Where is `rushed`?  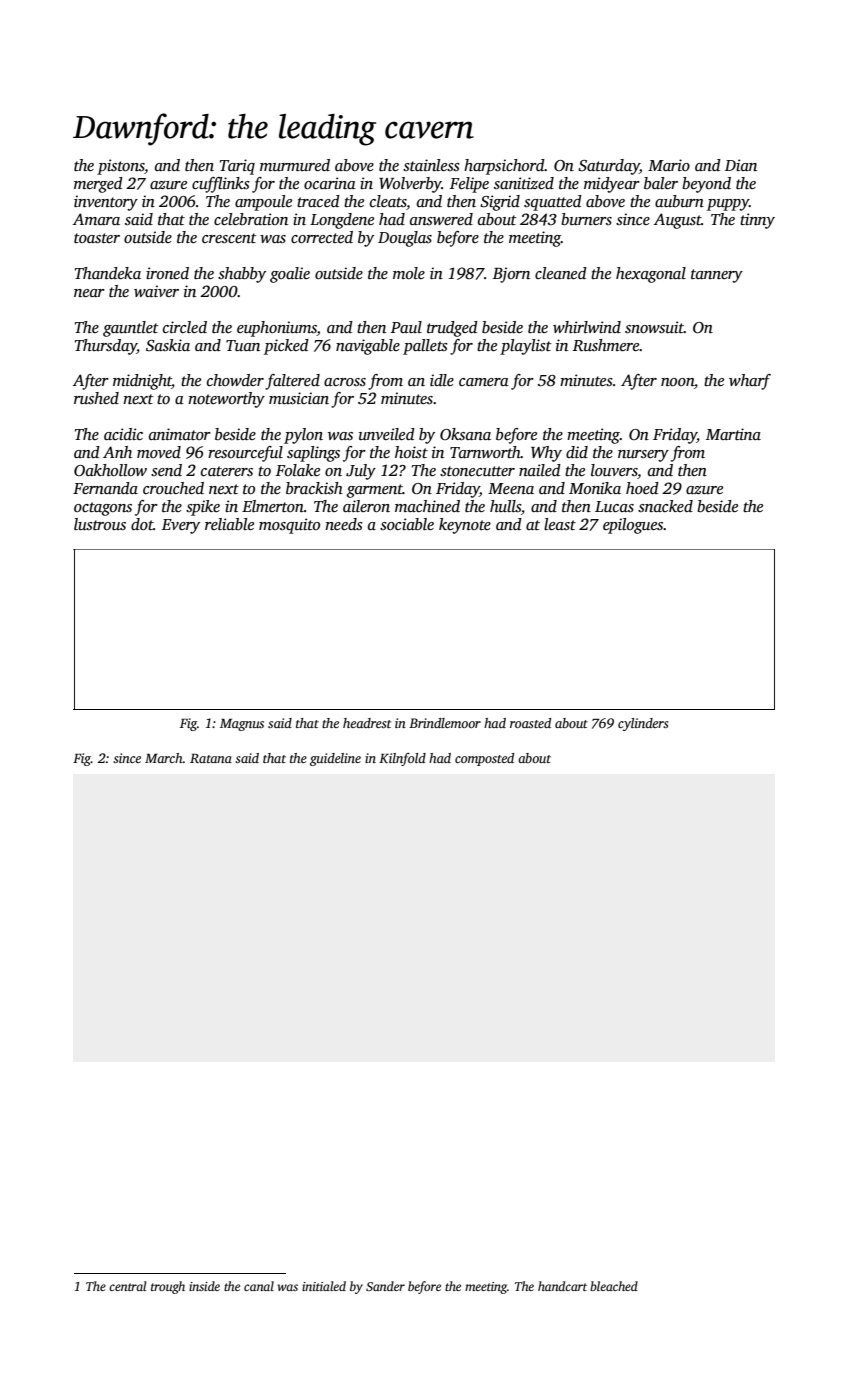 rushed is located at coordinates (96, 398).
